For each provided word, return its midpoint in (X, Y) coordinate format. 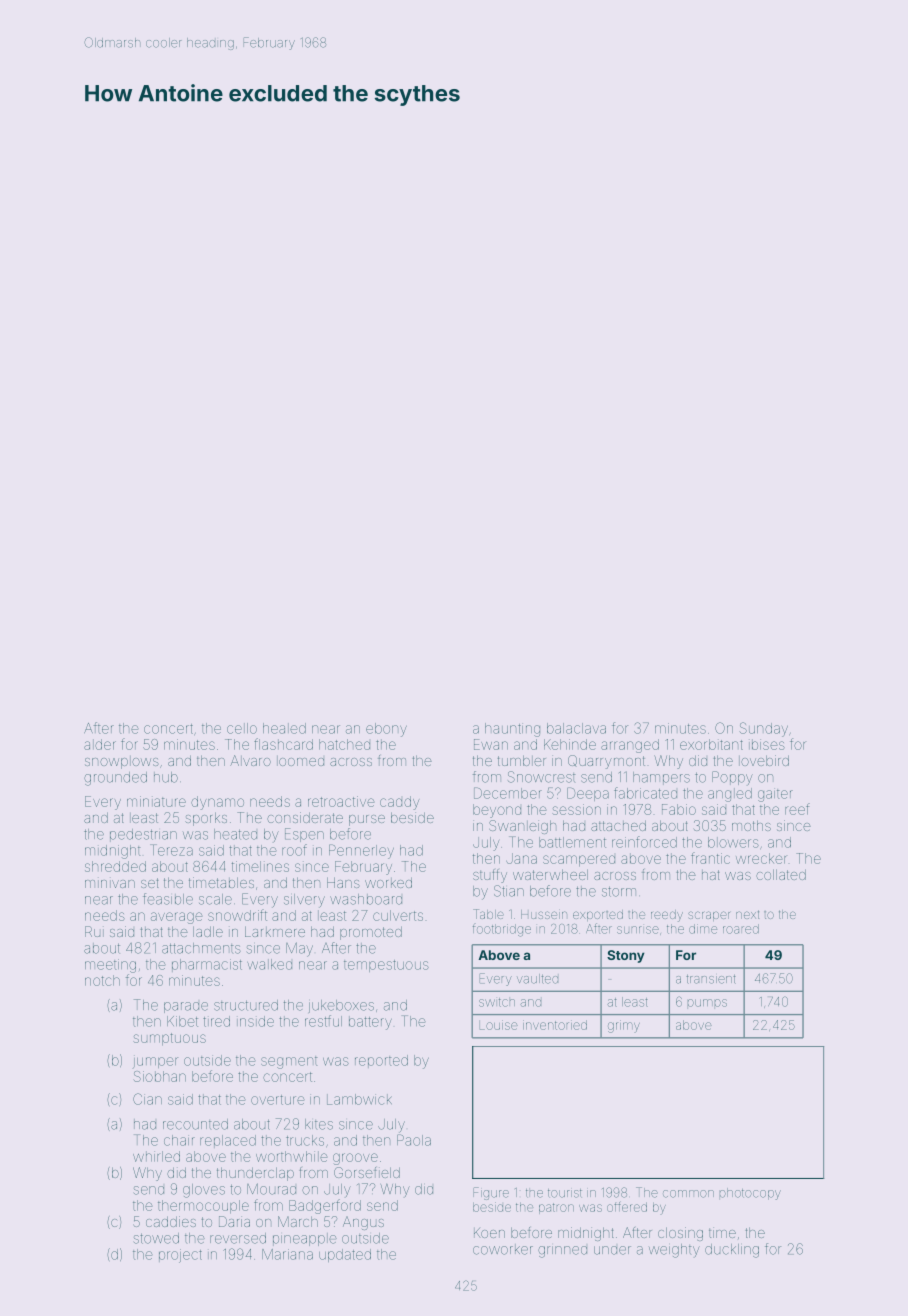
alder (100, 744)
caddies (171, 1221)
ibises (767, 744)
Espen (304, 835)
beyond (497, 811)
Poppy (732, 778)
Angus (363, 1223)
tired (216, 1021)
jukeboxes (341, 1006)
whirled (156, 1156)
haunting (512, 730)
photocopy (750, 1194)
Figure (491, 1193)
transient (711, 979)
